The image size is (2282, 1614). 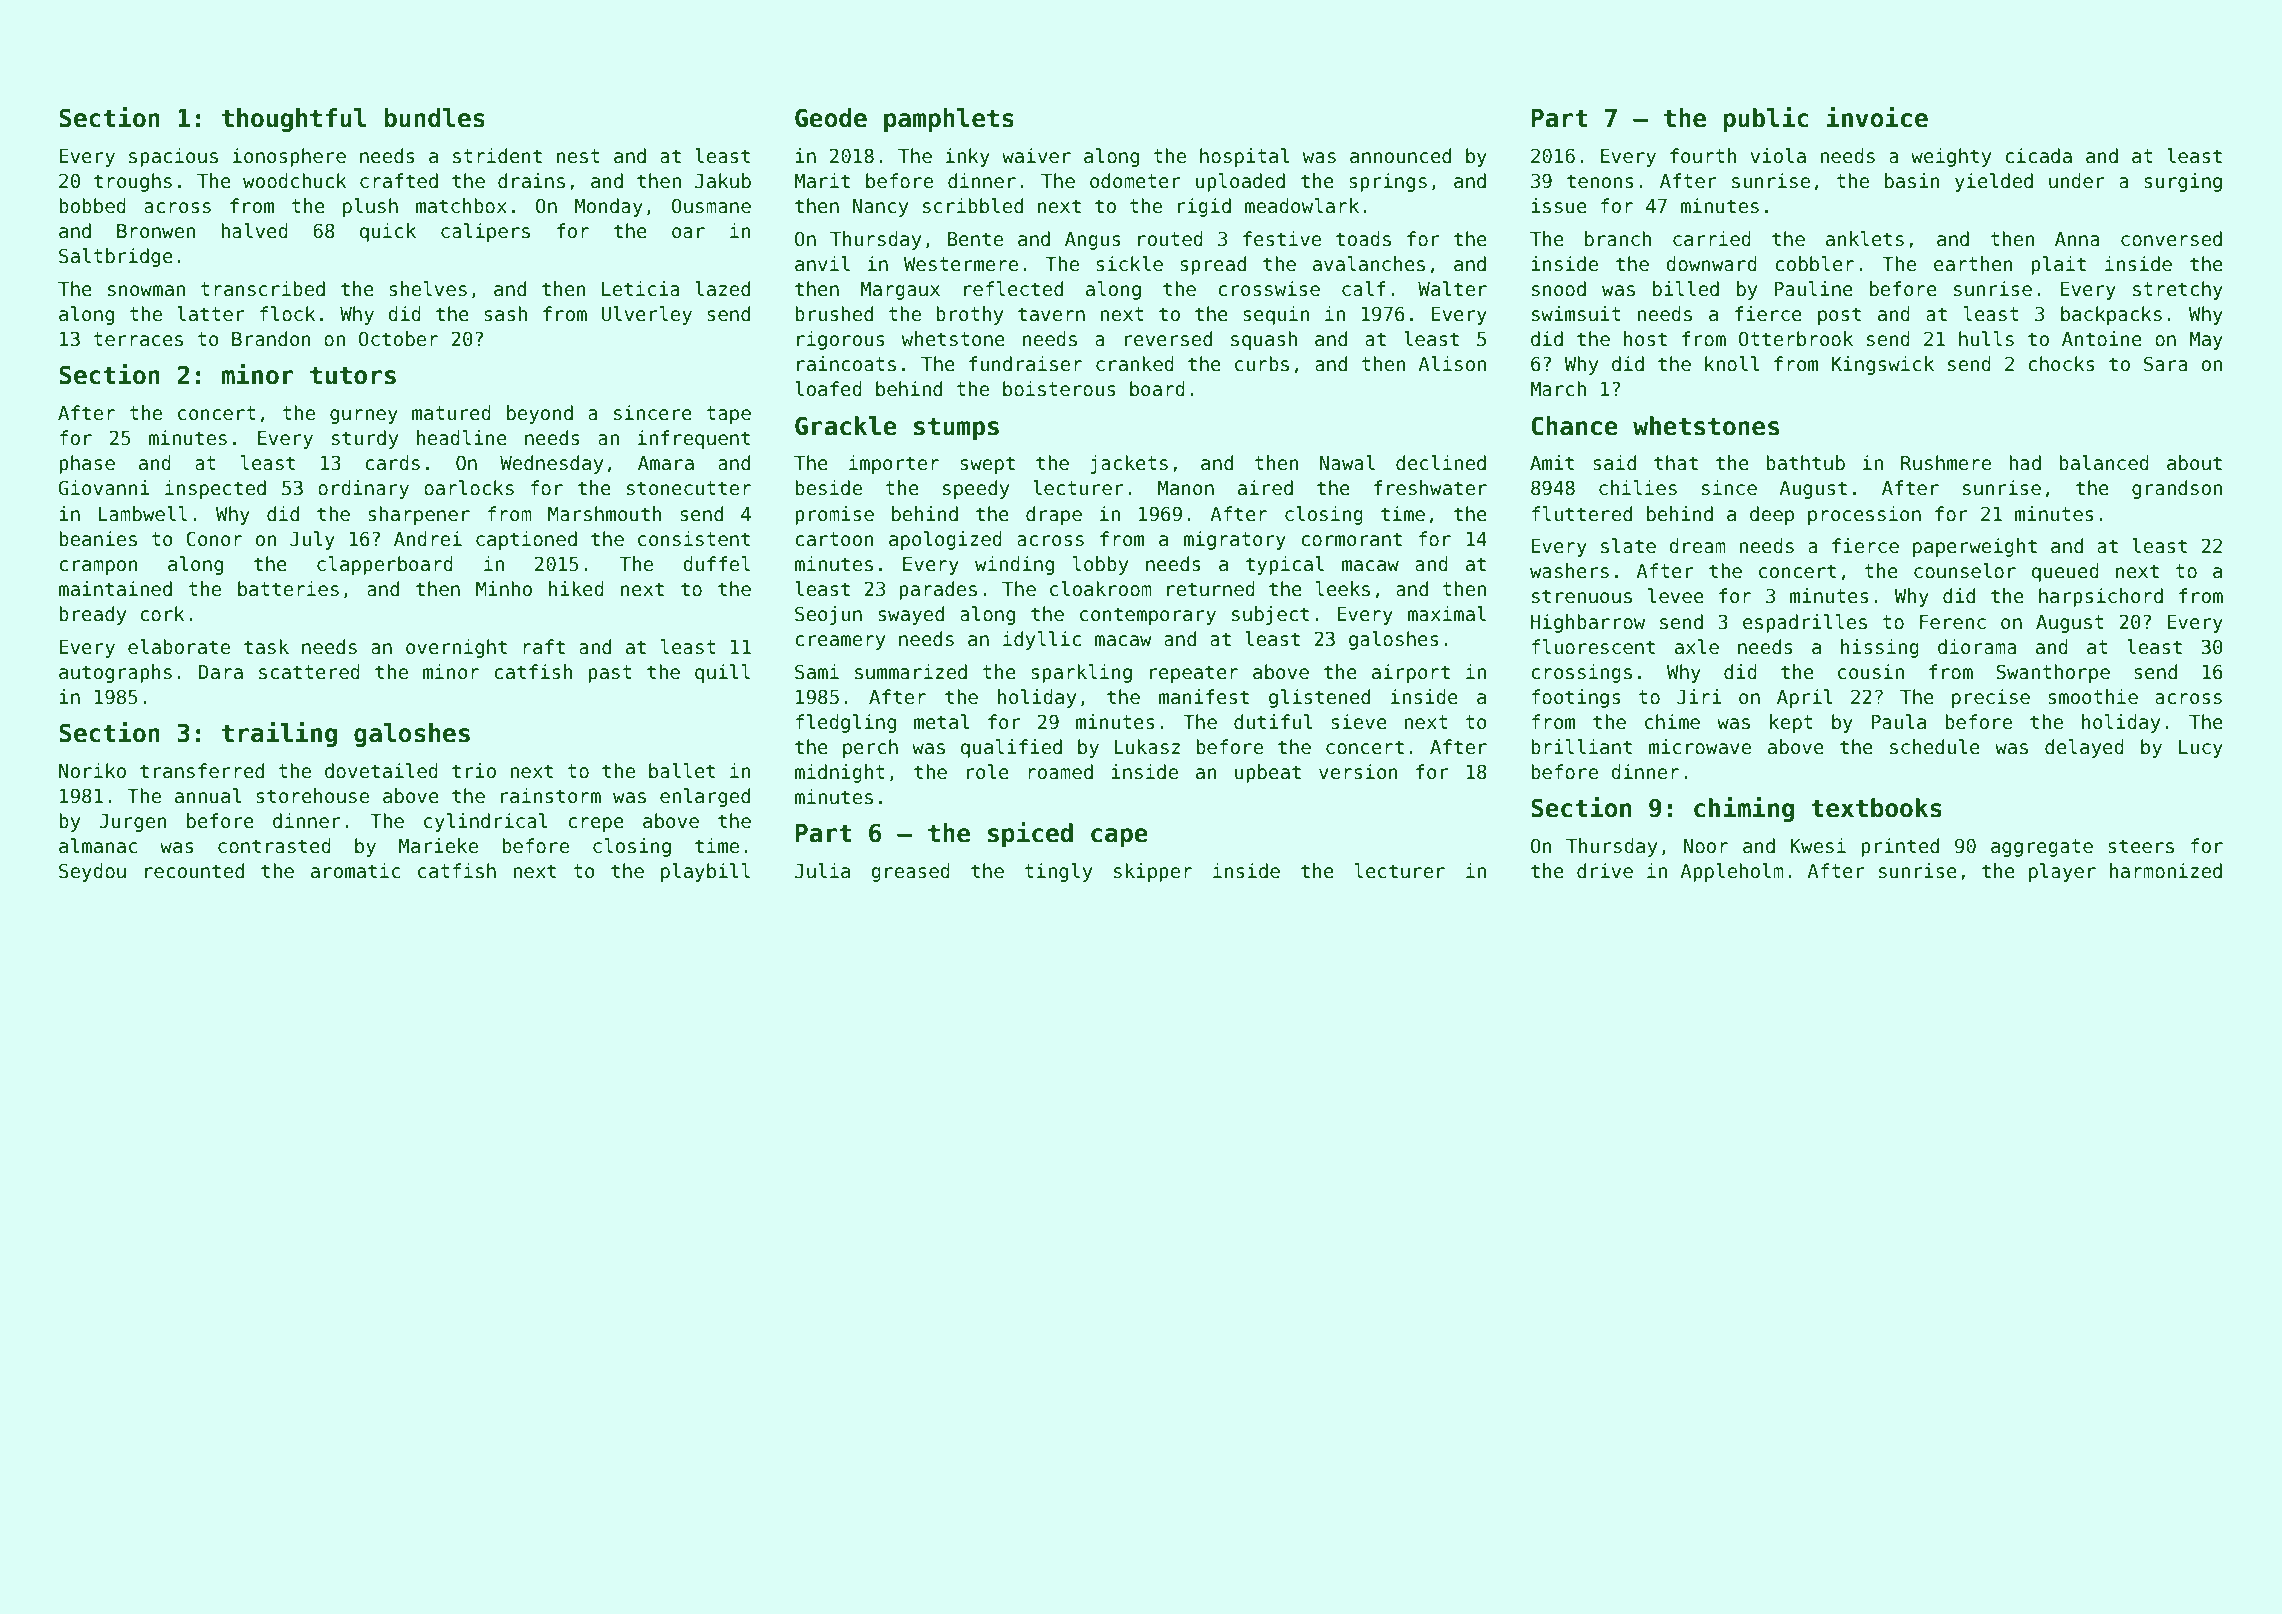 I want to click on about, so click(x=2194, y=463).
